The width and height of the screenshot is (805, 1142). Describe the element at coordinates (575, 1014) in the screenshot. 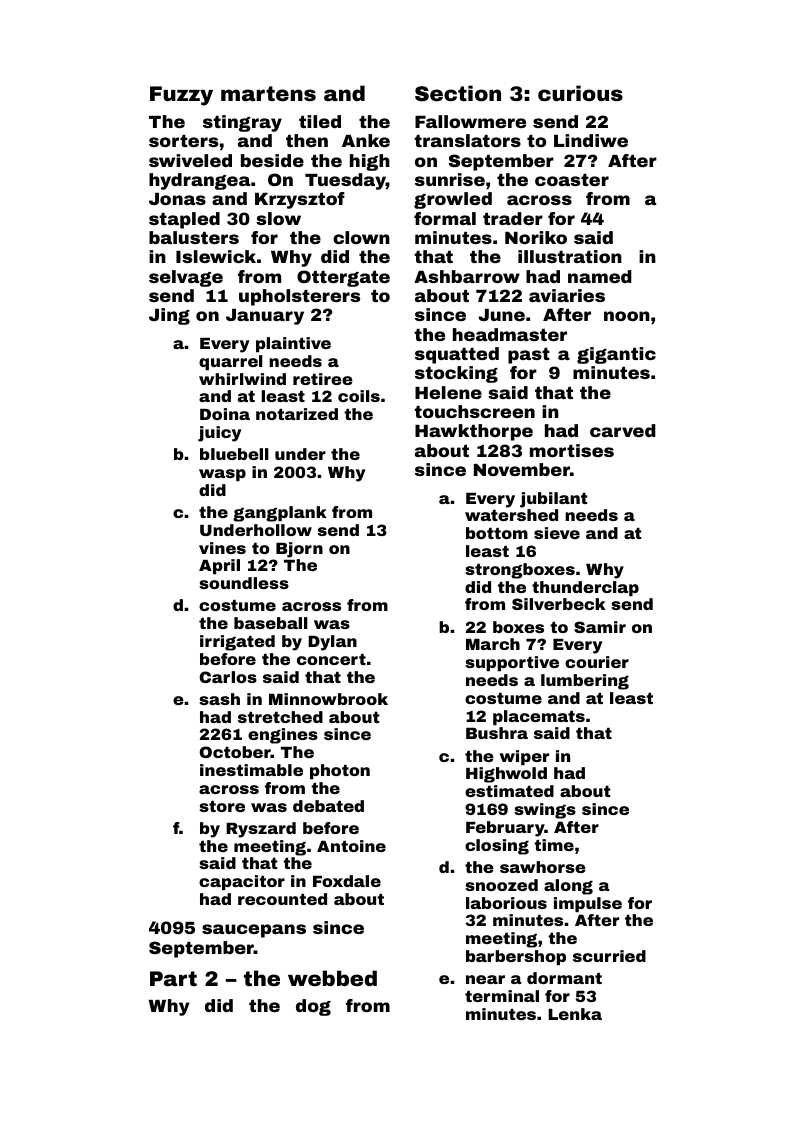

I see `Lenka` at that location.
